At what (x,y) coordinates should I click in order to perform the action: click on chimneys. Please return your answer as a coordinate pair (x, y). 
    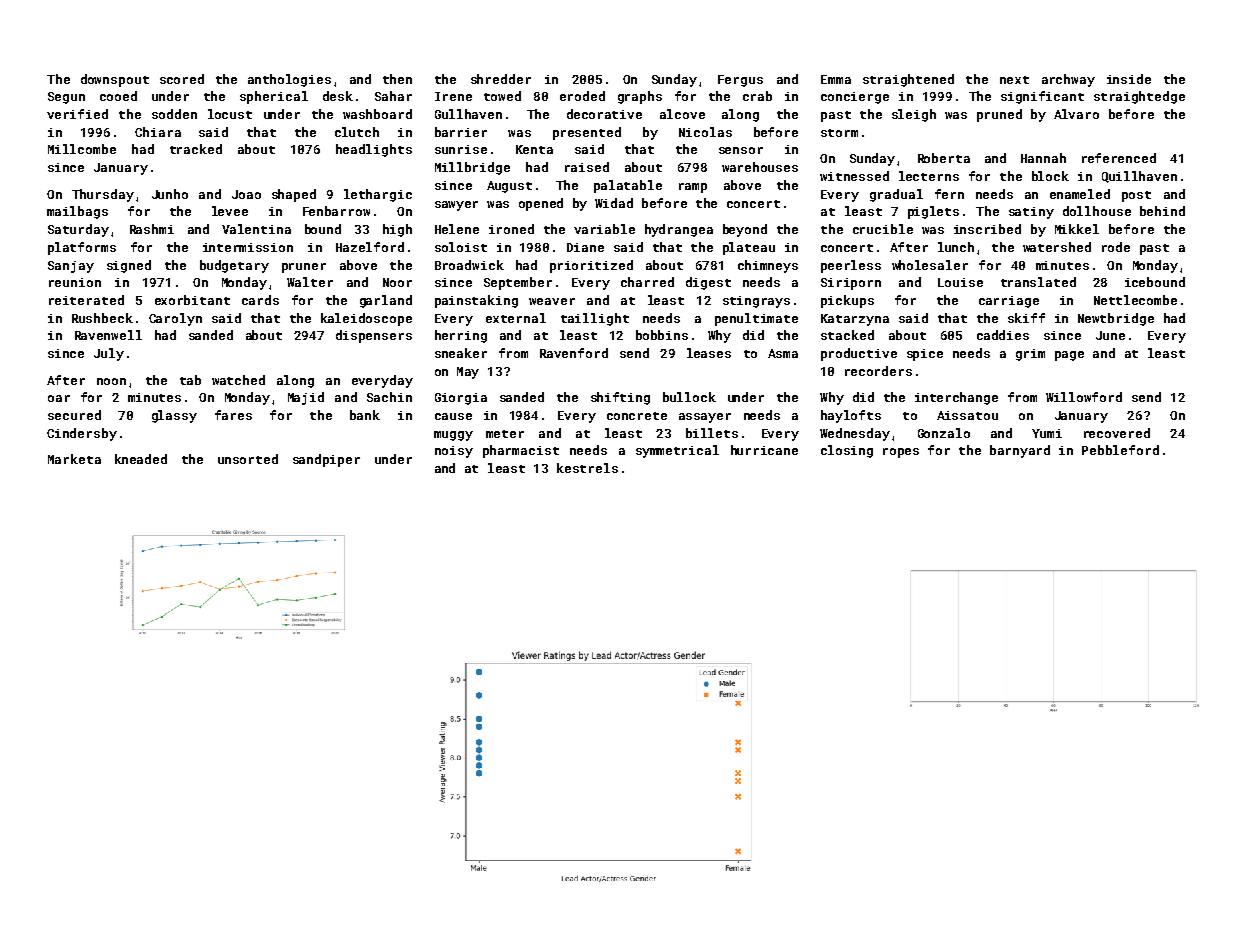
    Looking at the image, I should click on (768, 266).
